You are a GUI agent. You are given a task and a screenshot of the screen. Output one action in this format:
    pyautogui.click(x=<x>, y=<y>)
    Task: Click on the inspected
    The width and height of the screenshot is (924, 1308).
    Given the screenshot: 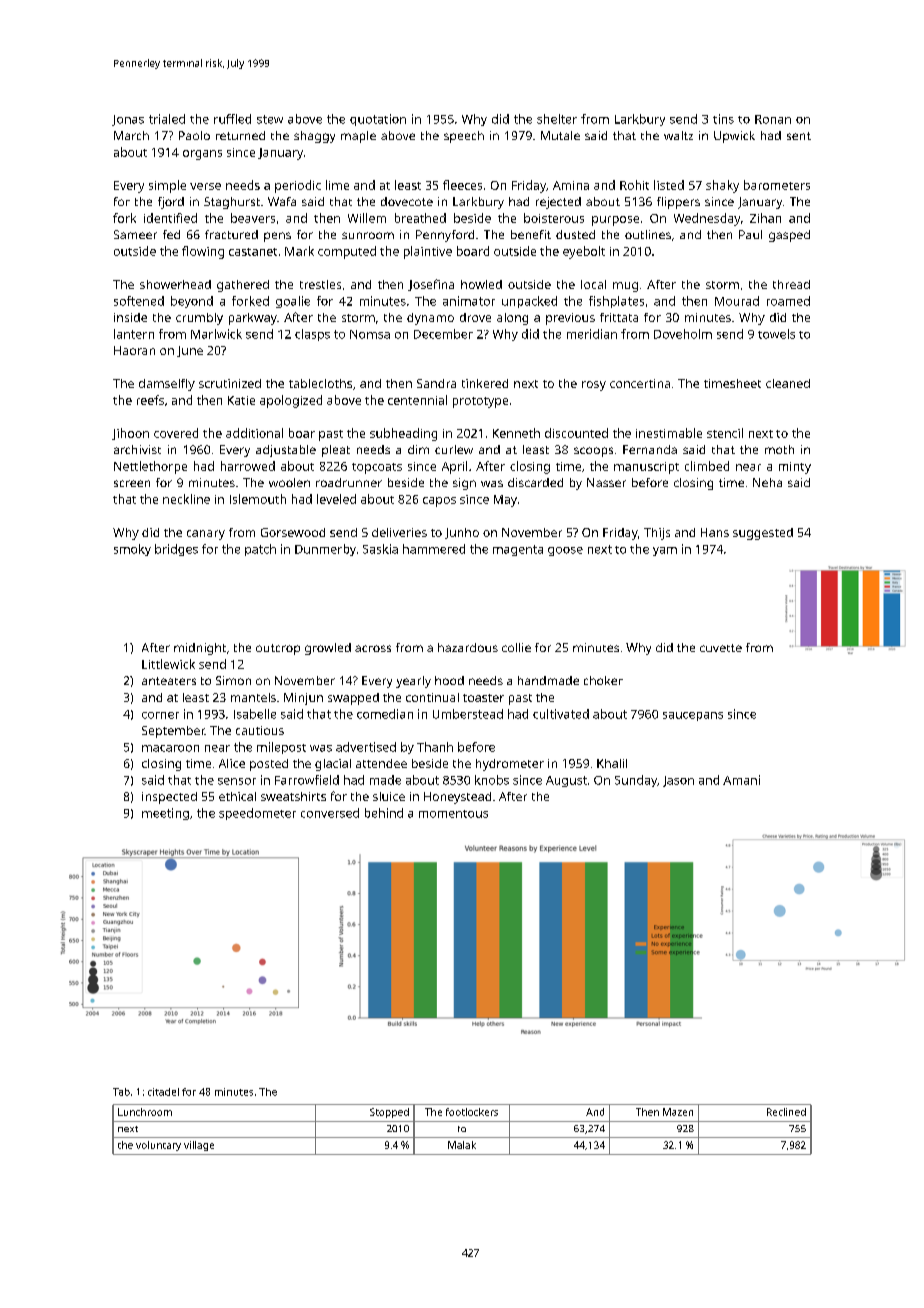 What is the action you would take?
    pyautogui.click(x=169, y=798)
